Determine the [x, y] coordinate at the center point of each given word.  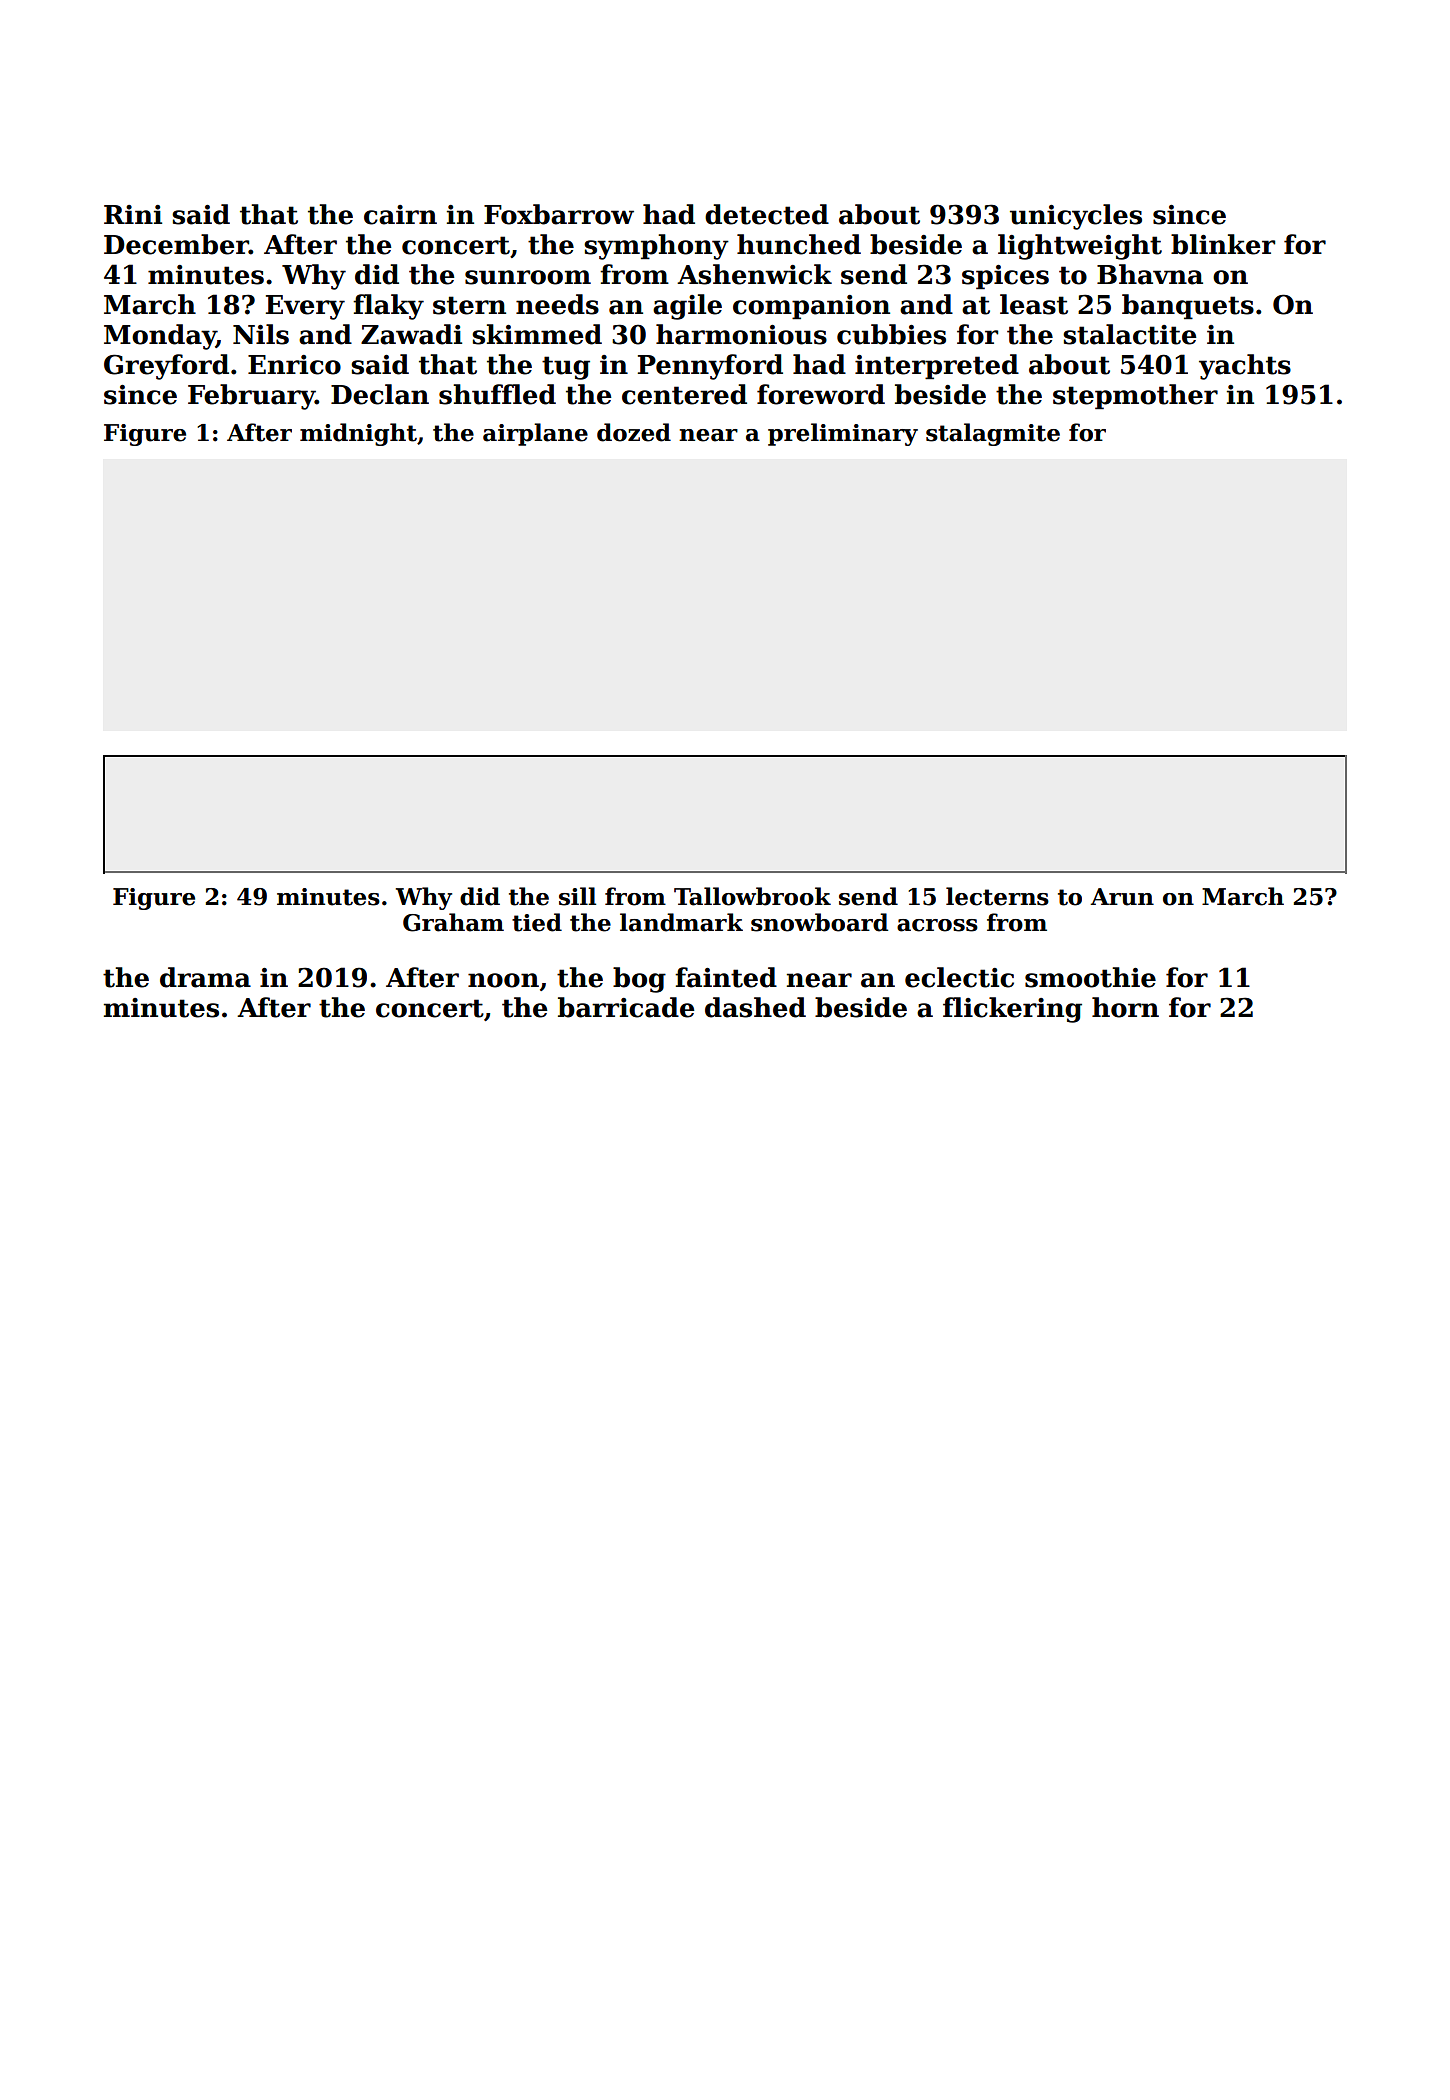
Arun [1122, 897]
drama [205, 977]
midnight [358, 434]
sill [577, 896]
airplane [535, 434]
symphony [656, 247]
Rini [133, 214]
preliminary [843, 434]
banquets [1188, 307]
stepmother [1135, 397]
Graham [453, 922]
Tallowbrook [752, 896]
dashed [755, 1007]
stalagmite [993, 434]
